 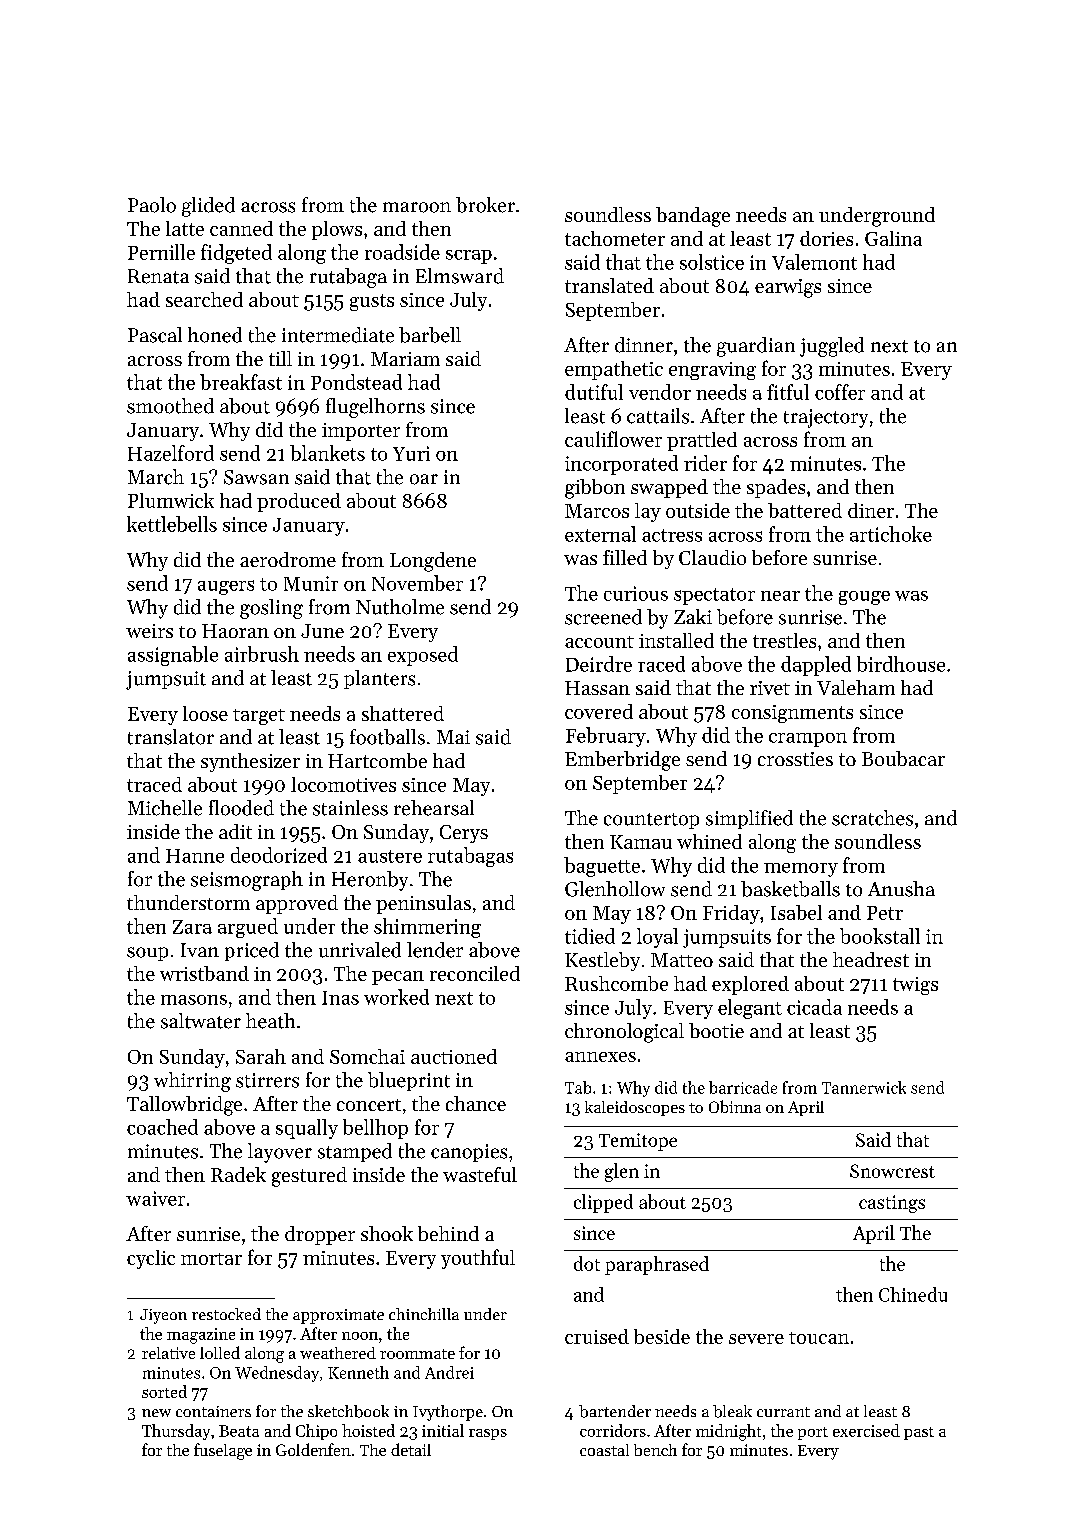 What do you see at coordinates (814, 1007) in the screenshot?
I see `cicada` at bounding box center [814, 1007].
